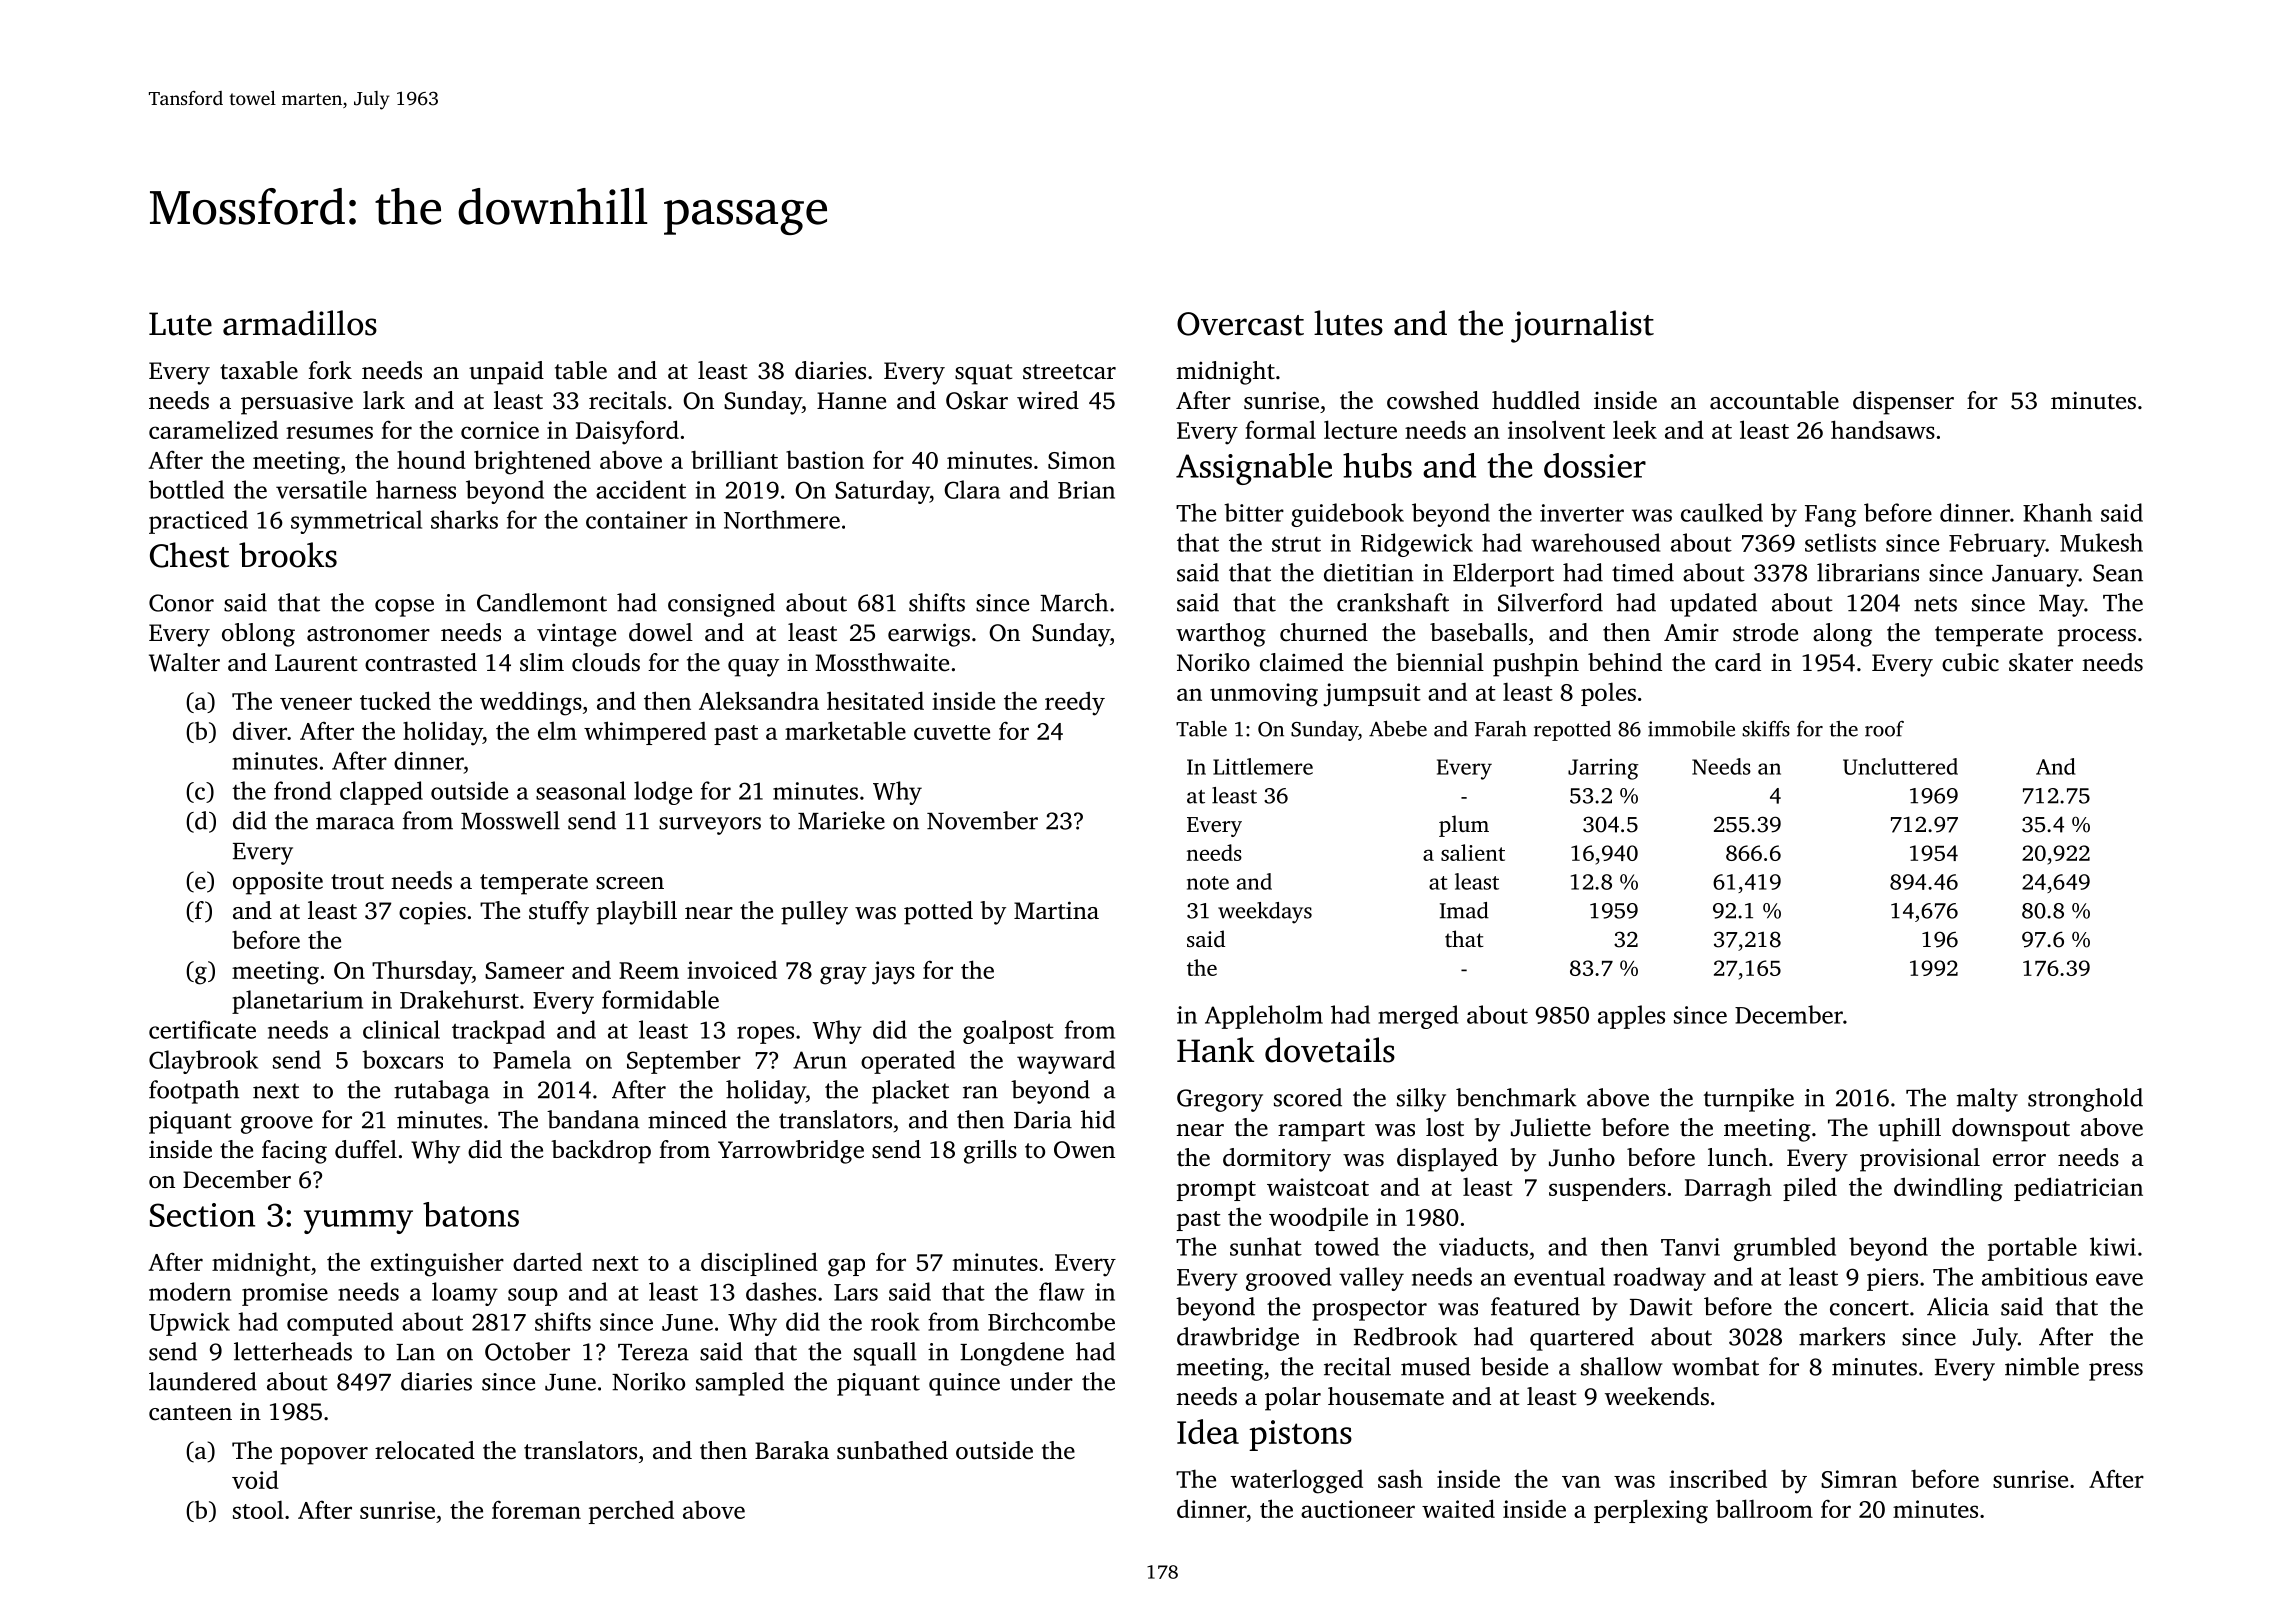 The width and height of the screenshot is (2292, 1620). Describe the element at coordinates (432, 913) in the screenshot. I see `copies` at that location.
